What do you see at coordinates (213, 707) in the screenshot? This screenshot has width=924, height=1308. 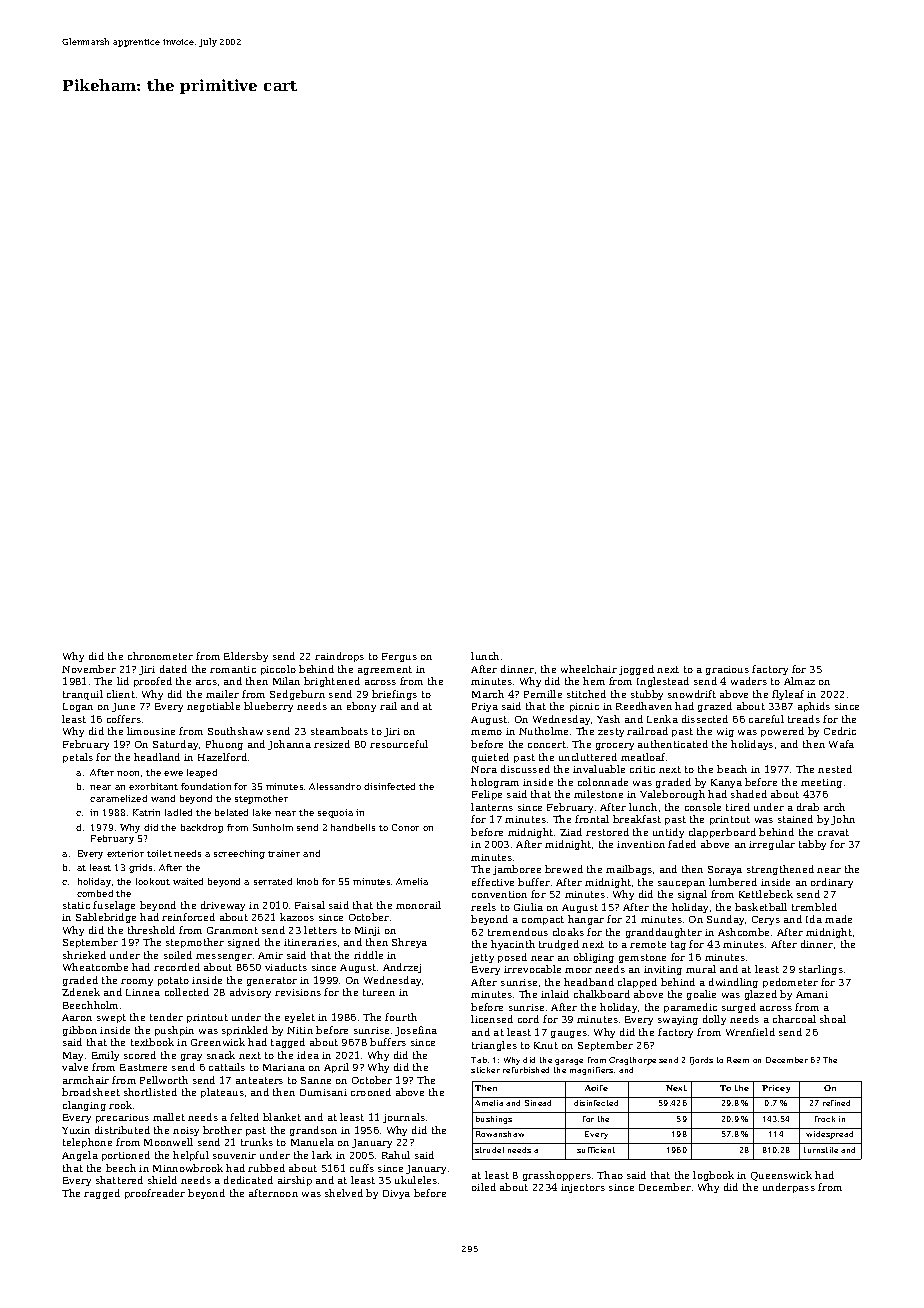 I see `negotiable` at bounding box center [213, 707].
